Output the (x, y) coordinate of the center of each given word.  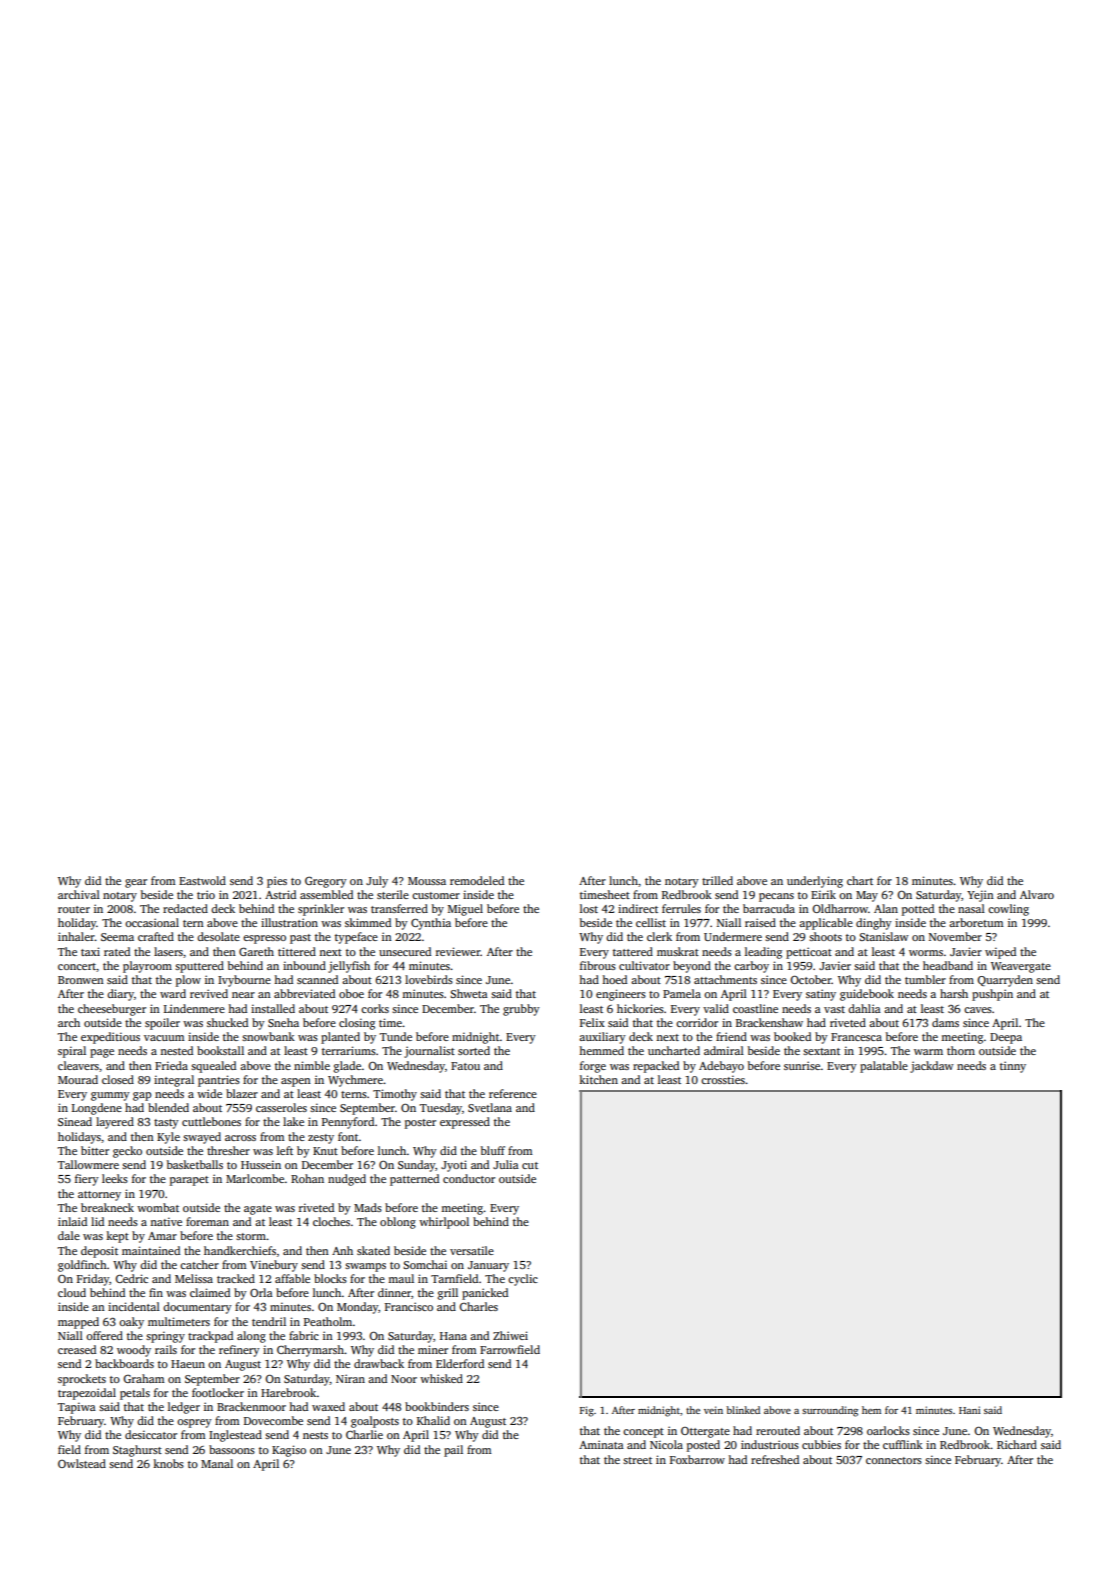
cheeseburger (112, 1010)
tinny (1013, 1067)
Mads (368, 1207)
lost (589, 908)
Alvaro (1037, 894)
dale (69, 1235)
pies (277, 882)
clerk (659, 936)
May (867, 896)
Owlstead (82, 1463)
